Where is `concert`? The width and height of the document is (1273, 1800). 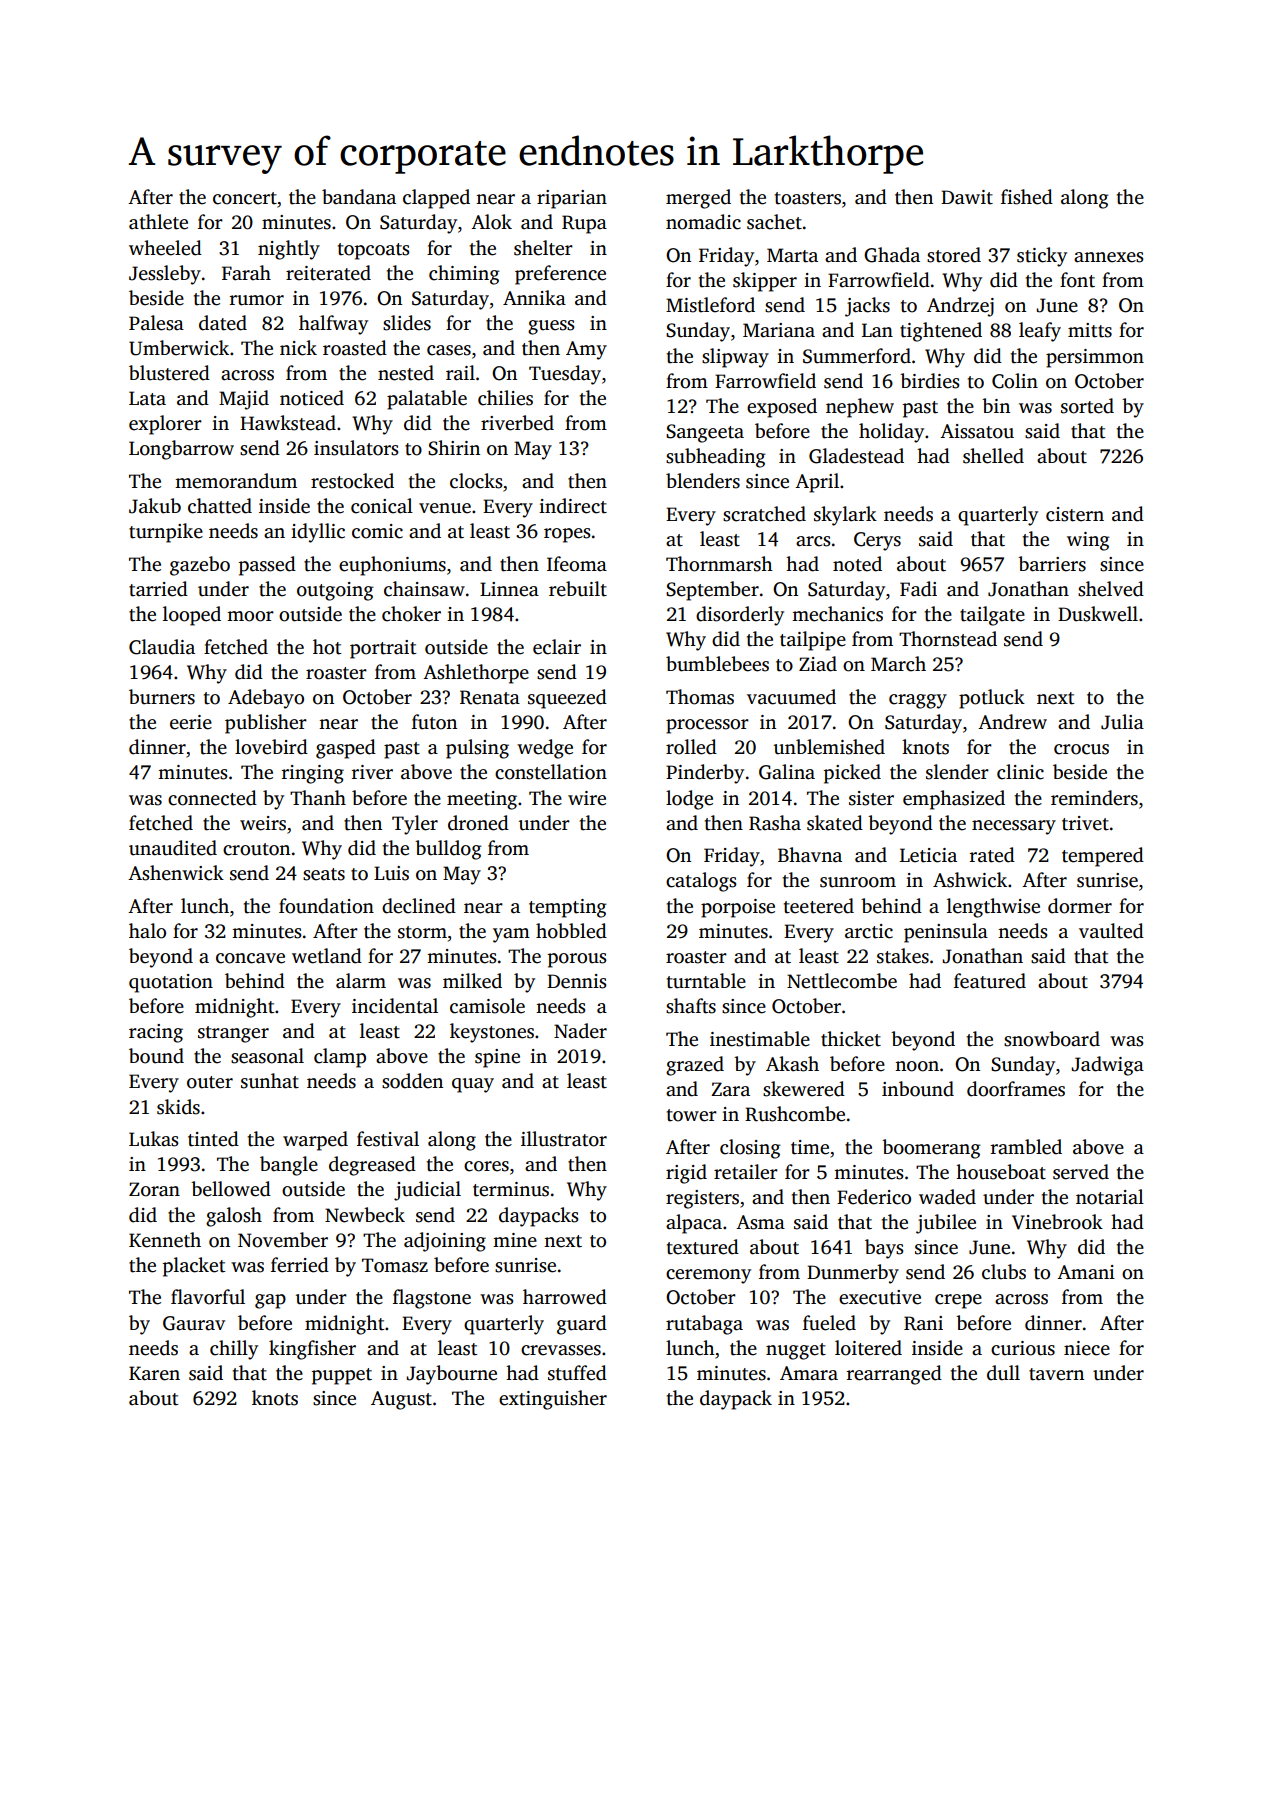 concert is located at coordinates (245, 198).
